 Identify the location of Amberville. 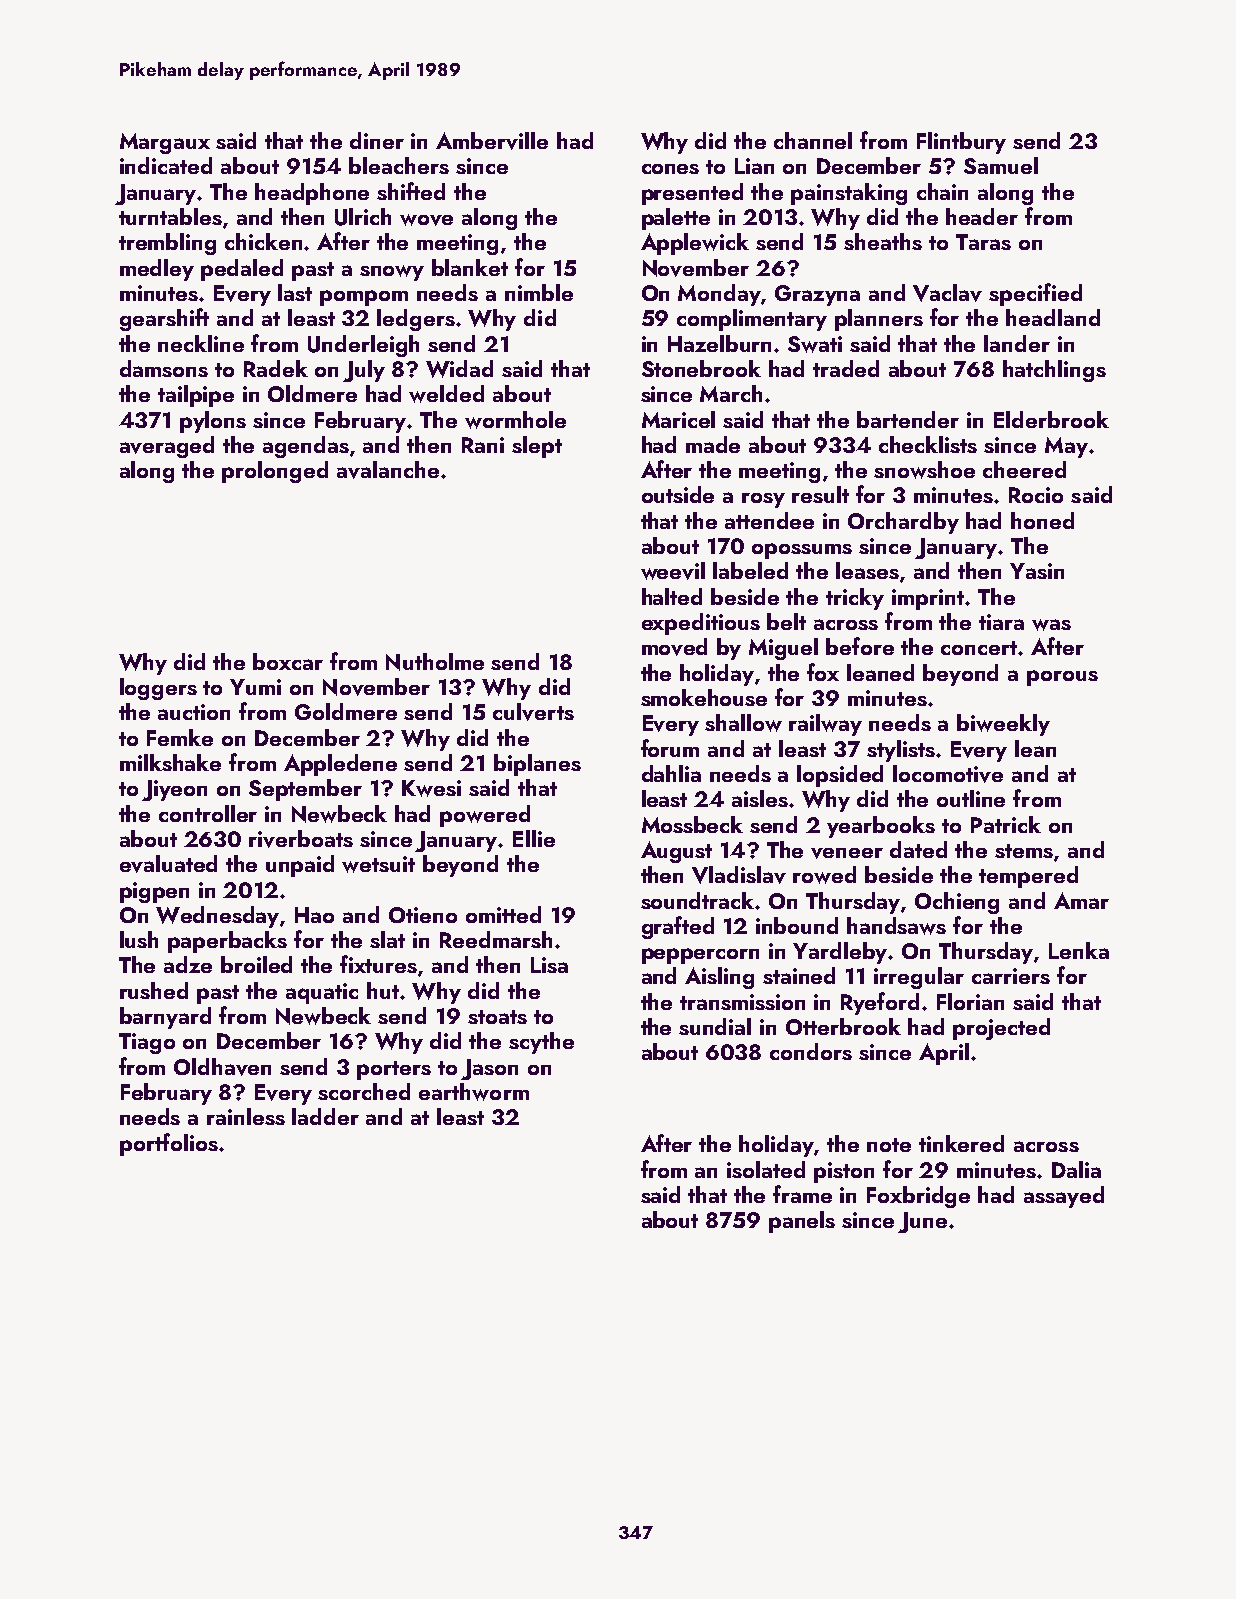
(492, 141).
